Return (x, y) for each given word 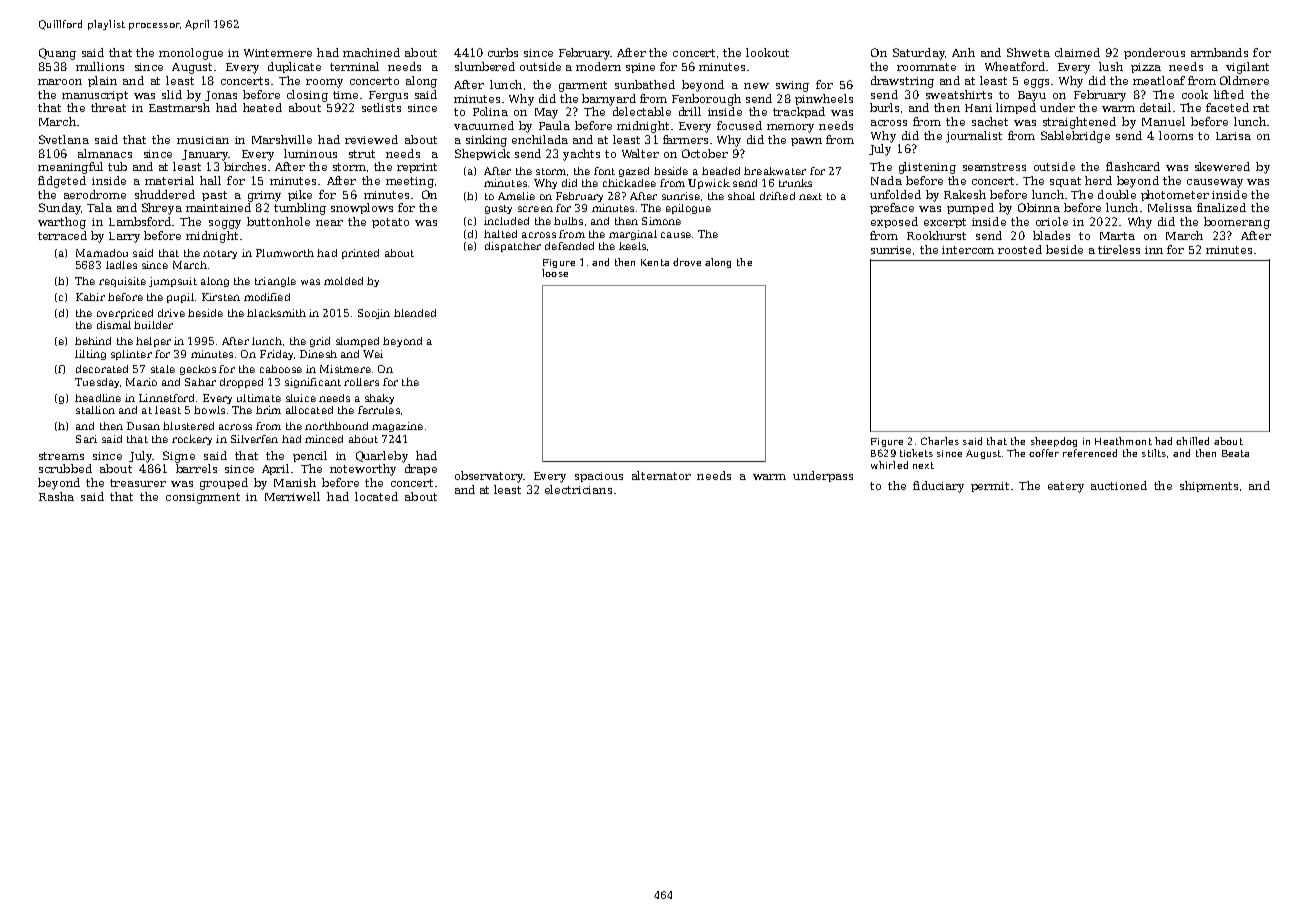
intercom (968, 250)
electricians (578, 489)
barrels (196, 468)
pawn (806, 142)
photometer (1175, 195)
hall (210, 180)
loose (555, 273)
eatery (1066, 487)
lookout (767, 52)
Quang (57, 54)
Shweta (1028, 52)
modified (267, 297)
